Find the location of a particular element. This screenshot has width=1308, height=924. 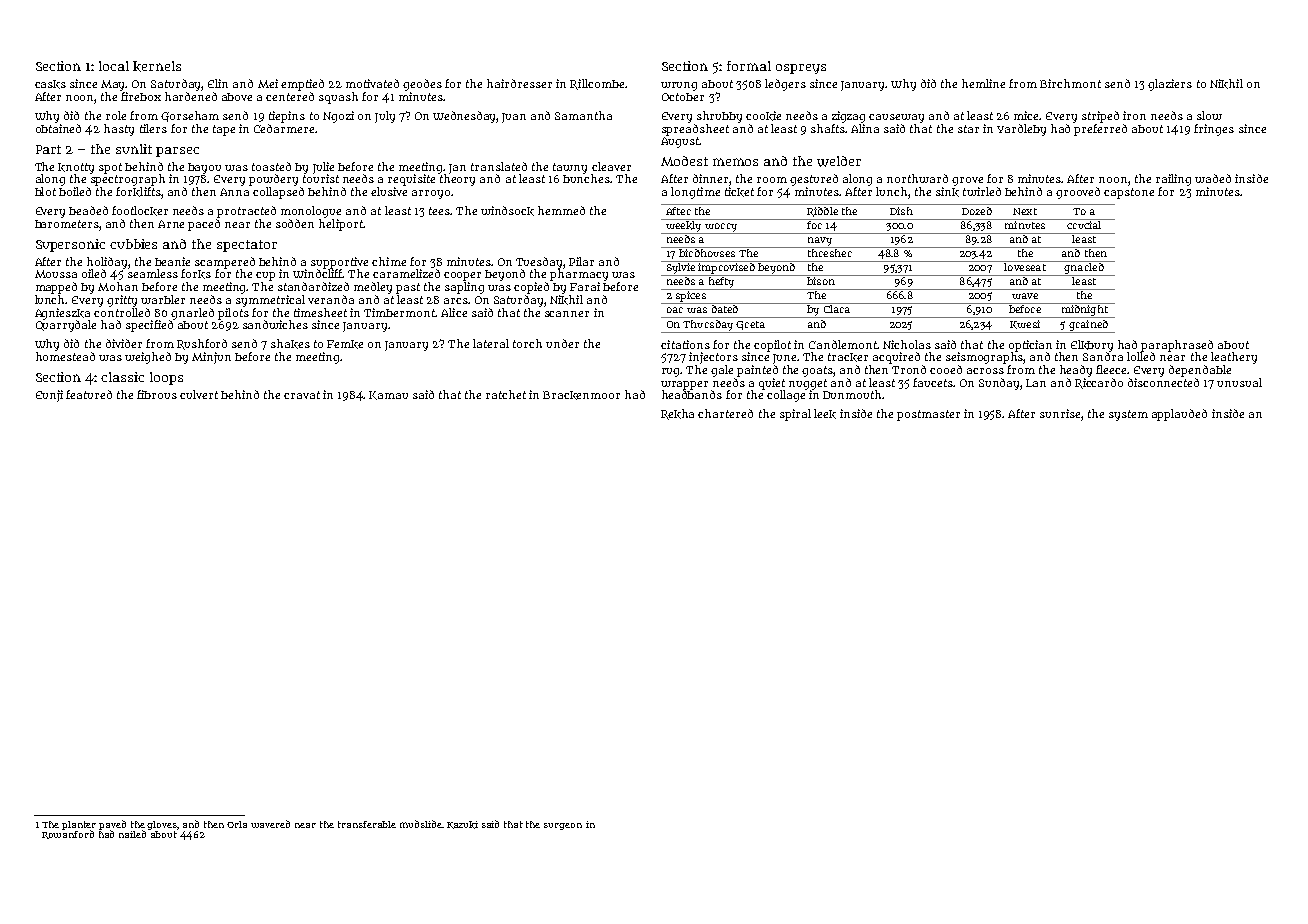

planter is located at coordinates (79, 825).
